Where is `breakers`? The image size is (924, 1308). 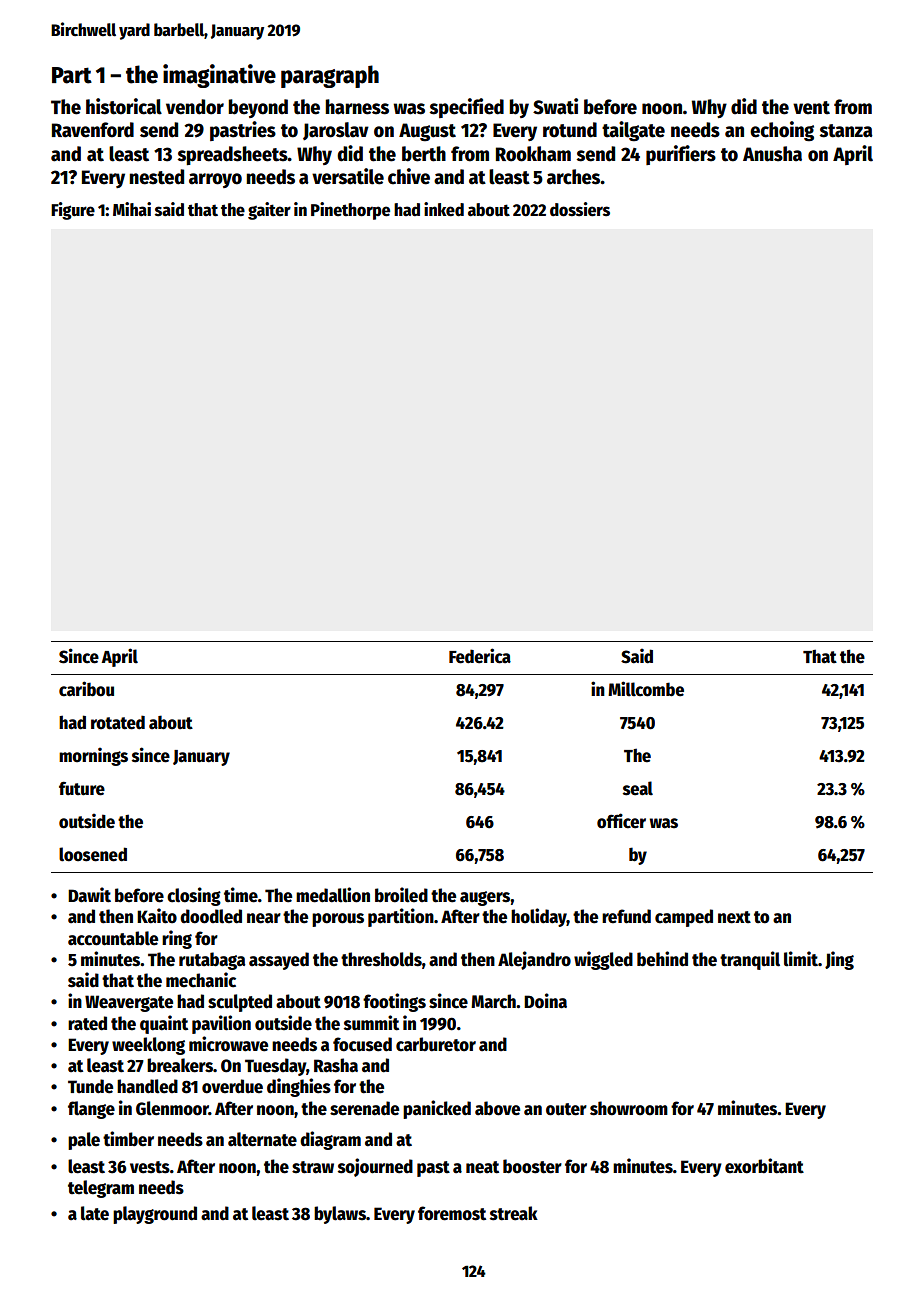
breakers is located at coordinates (180, 1065).
